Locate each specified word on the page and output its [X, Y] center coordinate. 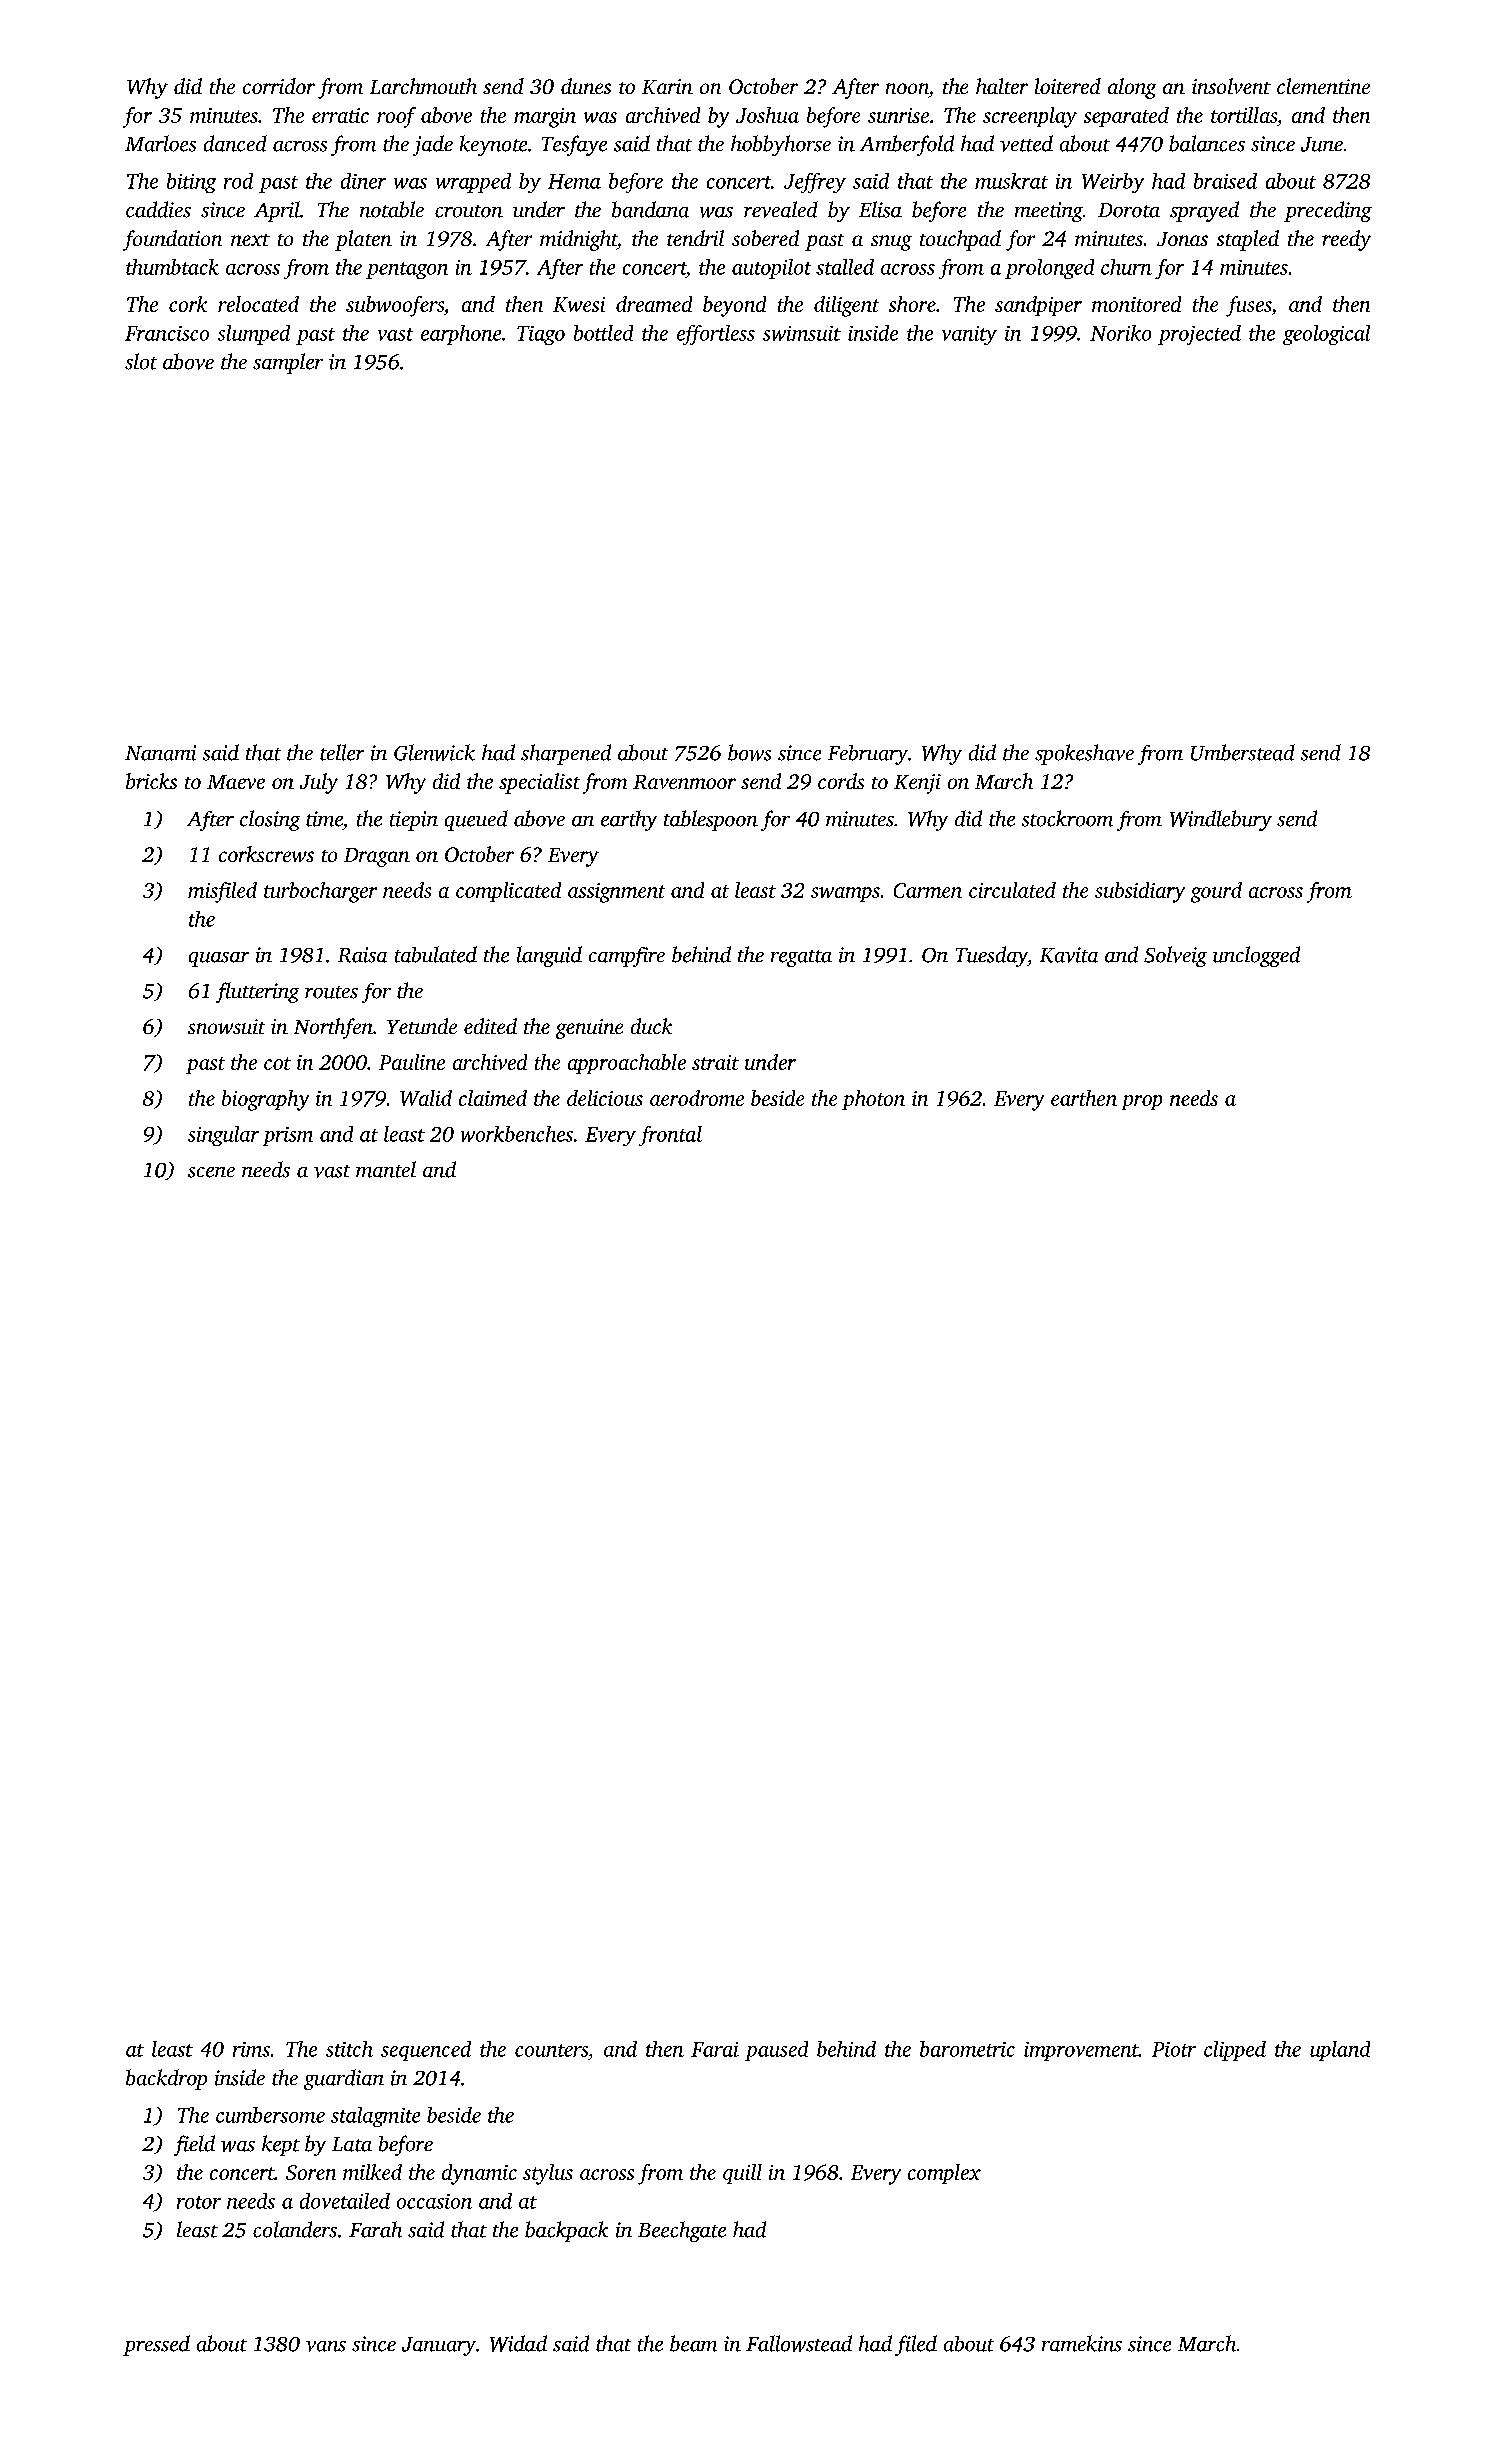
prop [1142, 1102]
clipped [1235, 2051]
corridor [279, 86]
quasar [219, 959]
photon [873, 1100]
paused [776, 2051]
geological [1326, 335]
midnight [578, 240]
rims [251, 2049]
